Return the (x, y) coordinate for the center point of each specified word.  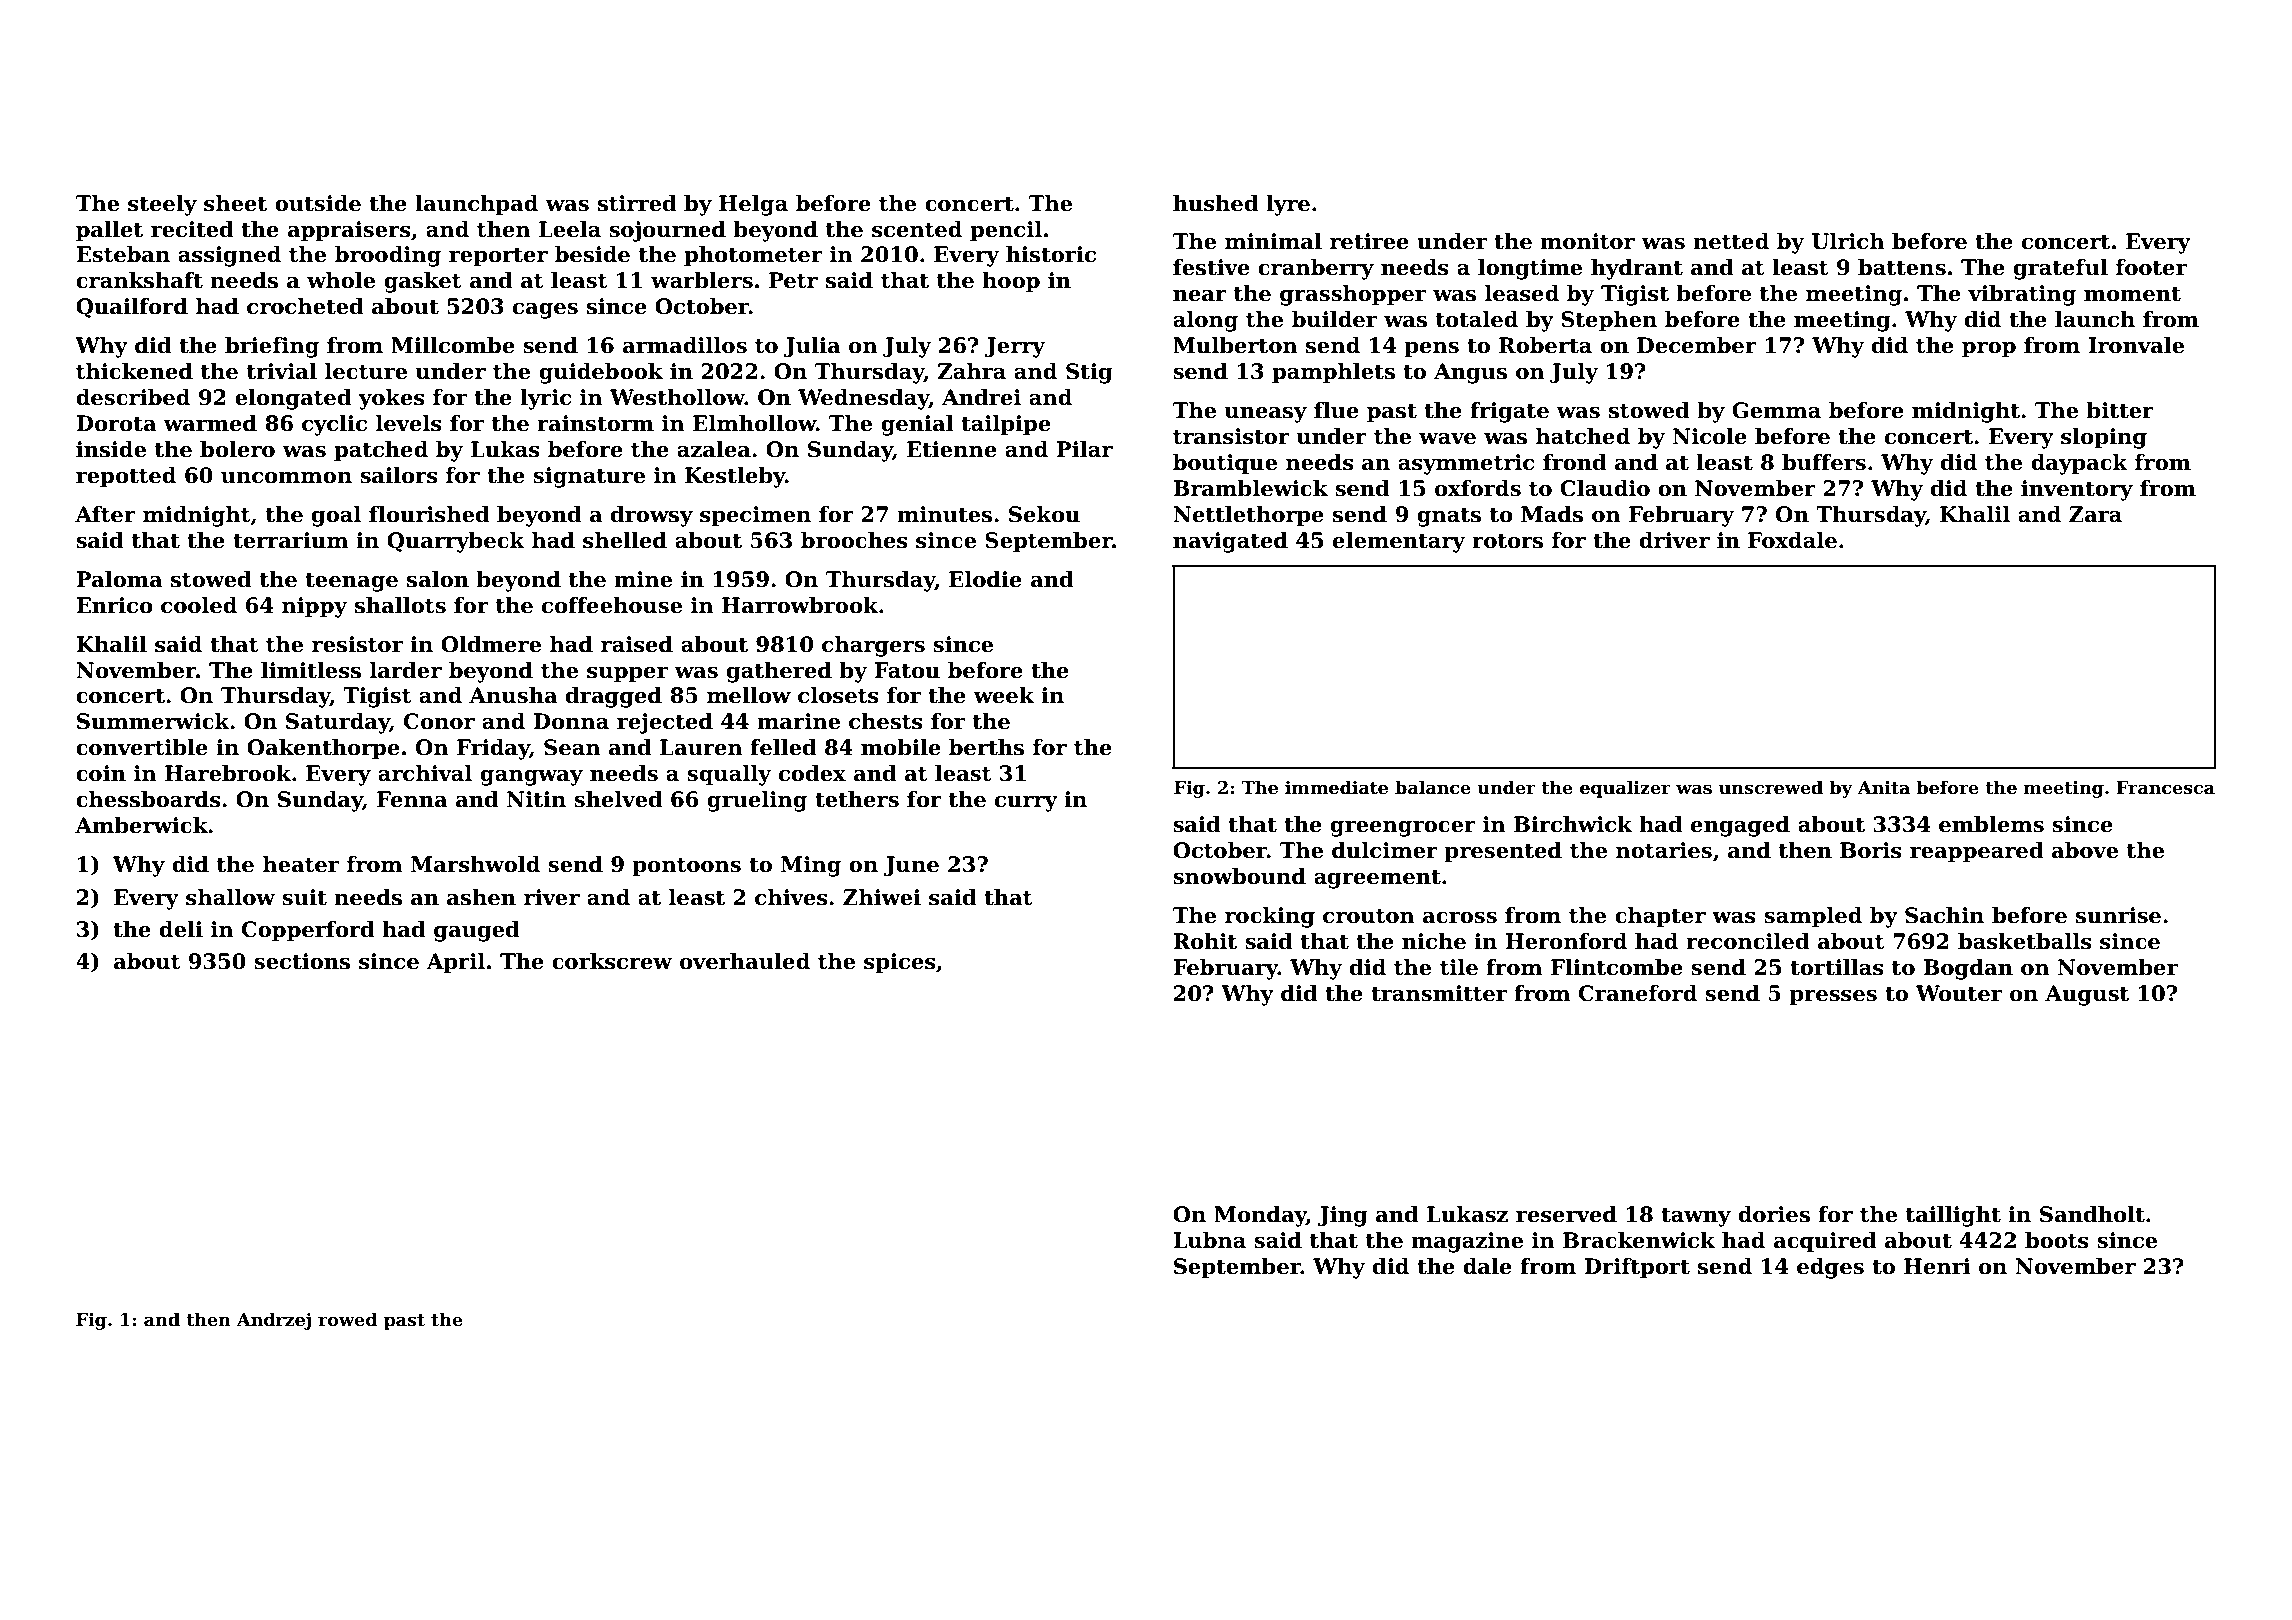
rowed (348, 1319)
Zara (2095, 514)
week (1004, 695)
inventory (2077, 490)
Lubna (1209, 1240)
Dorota (116, 423)
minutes (944, 514)
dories (1774, 1214)
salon (438, 579)
